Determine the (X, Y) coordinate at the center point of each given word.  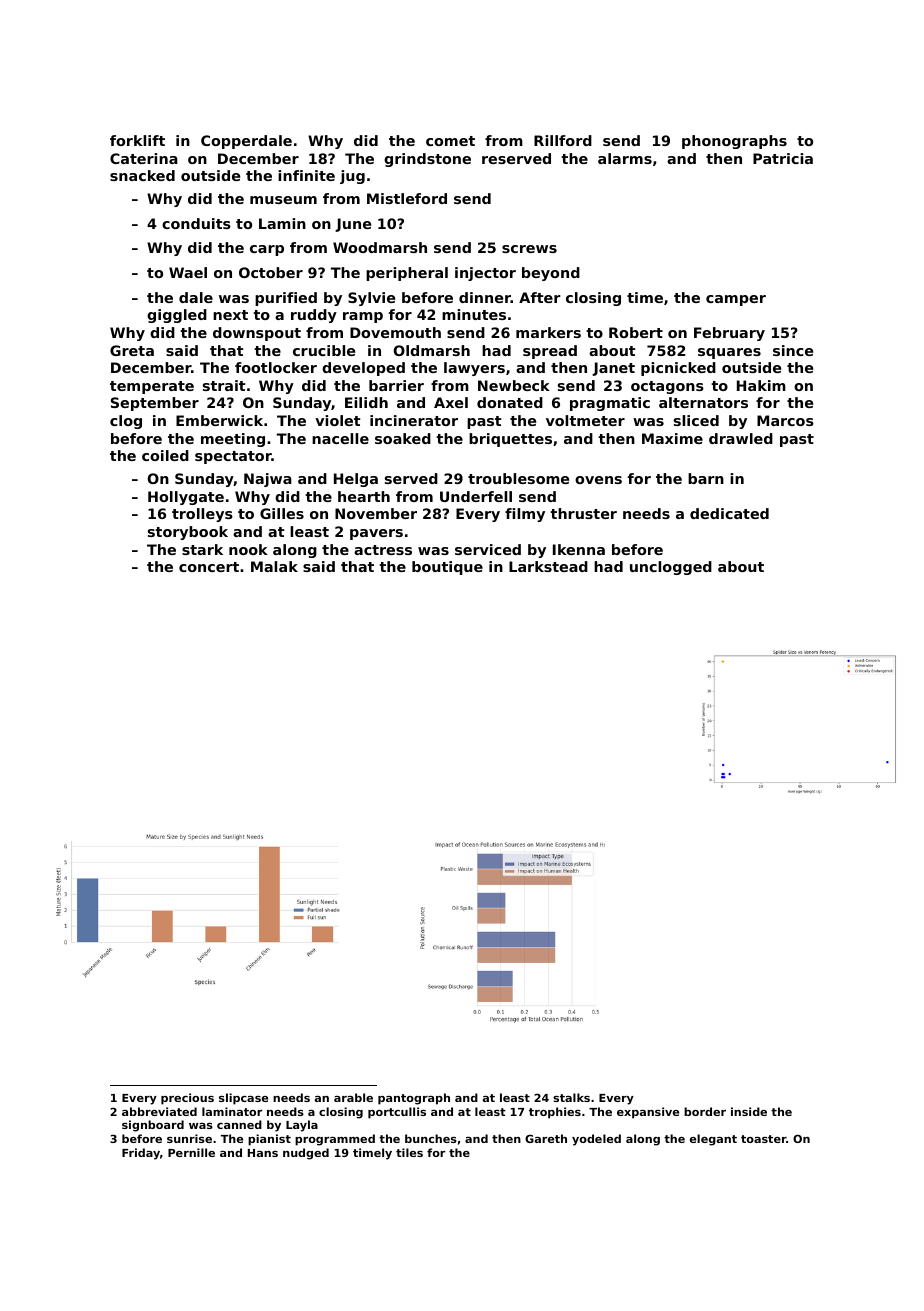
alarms (625, 158)
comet (450, 141)
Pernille (191, 1152)
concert (209, 567)
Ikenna (579, 549)
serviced (488, 549)
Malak (274, 566)
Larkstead (548, 566)
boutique (447, 568)
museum (283, 200)
